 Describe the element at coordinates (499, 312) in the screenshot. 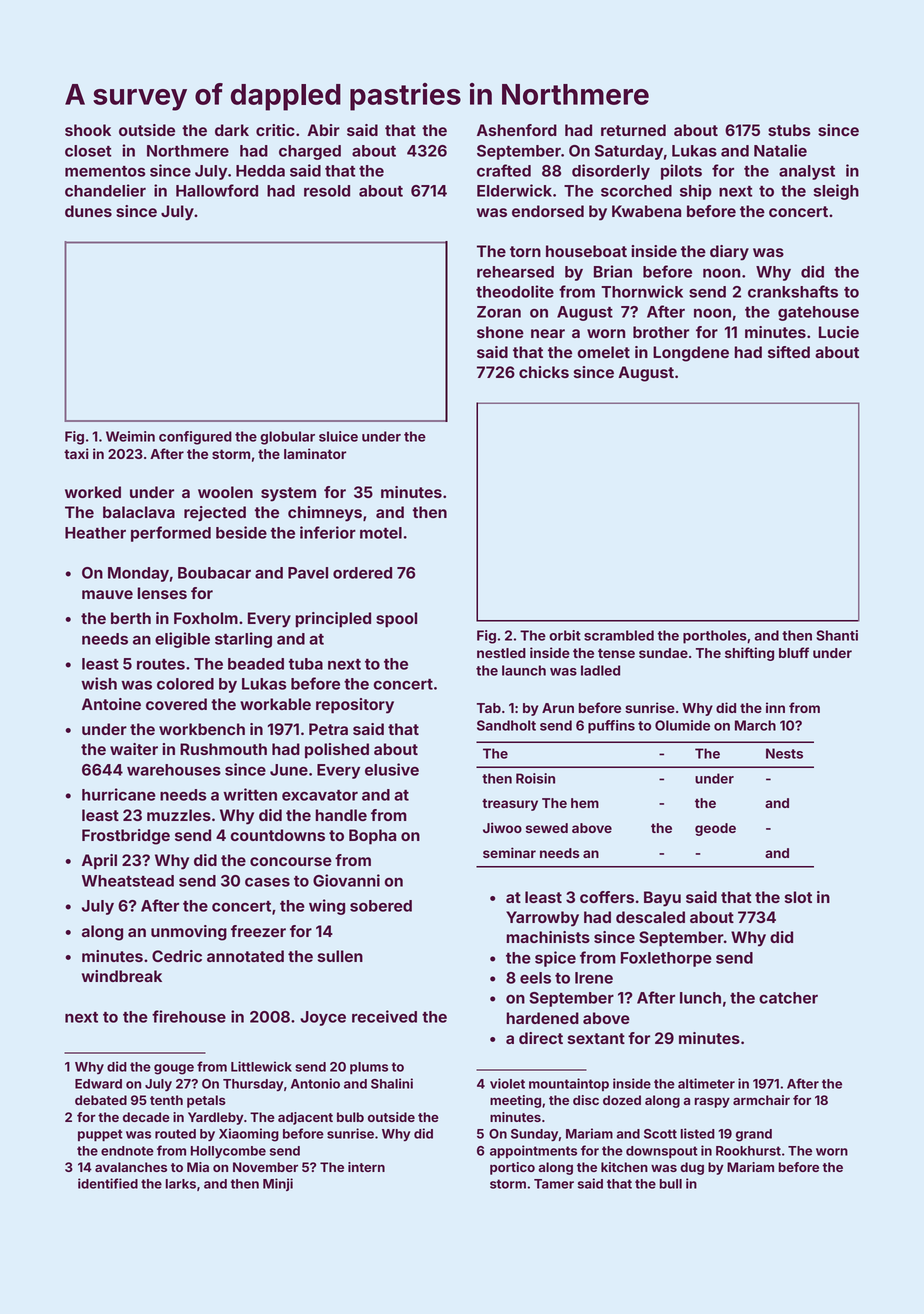

I see `Zoran` at that location.
